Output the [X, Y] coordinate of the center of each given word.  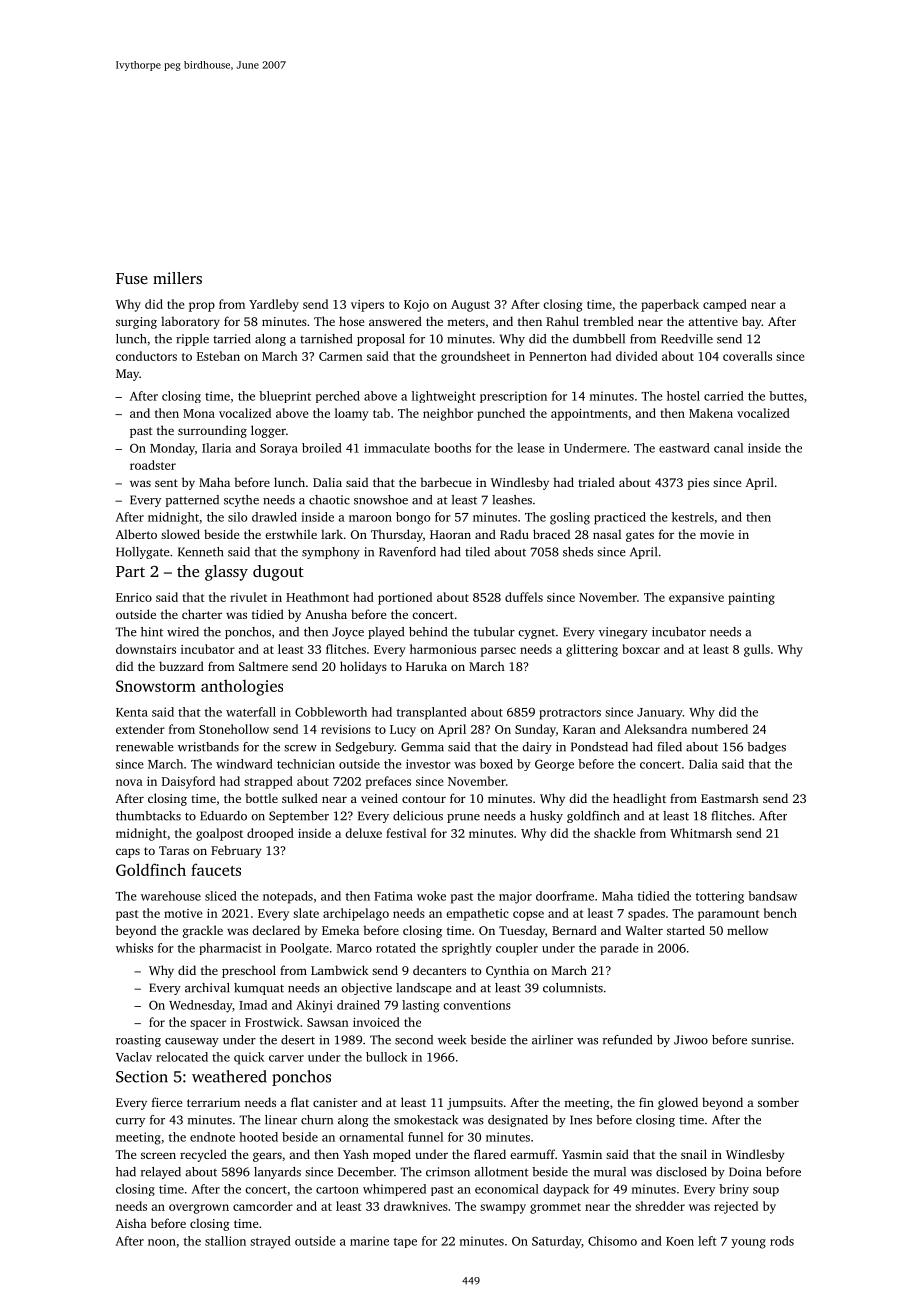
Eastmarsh [730, 798]
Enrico [134, 597]
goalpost [219, 834]
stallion [225, 1241]
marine [369, 1241]
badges [766, 748]
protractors [570, 714]
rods [782, 1241]
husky [546, 817]
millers [177, 278]
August [470, 306]
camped [725, 305]
